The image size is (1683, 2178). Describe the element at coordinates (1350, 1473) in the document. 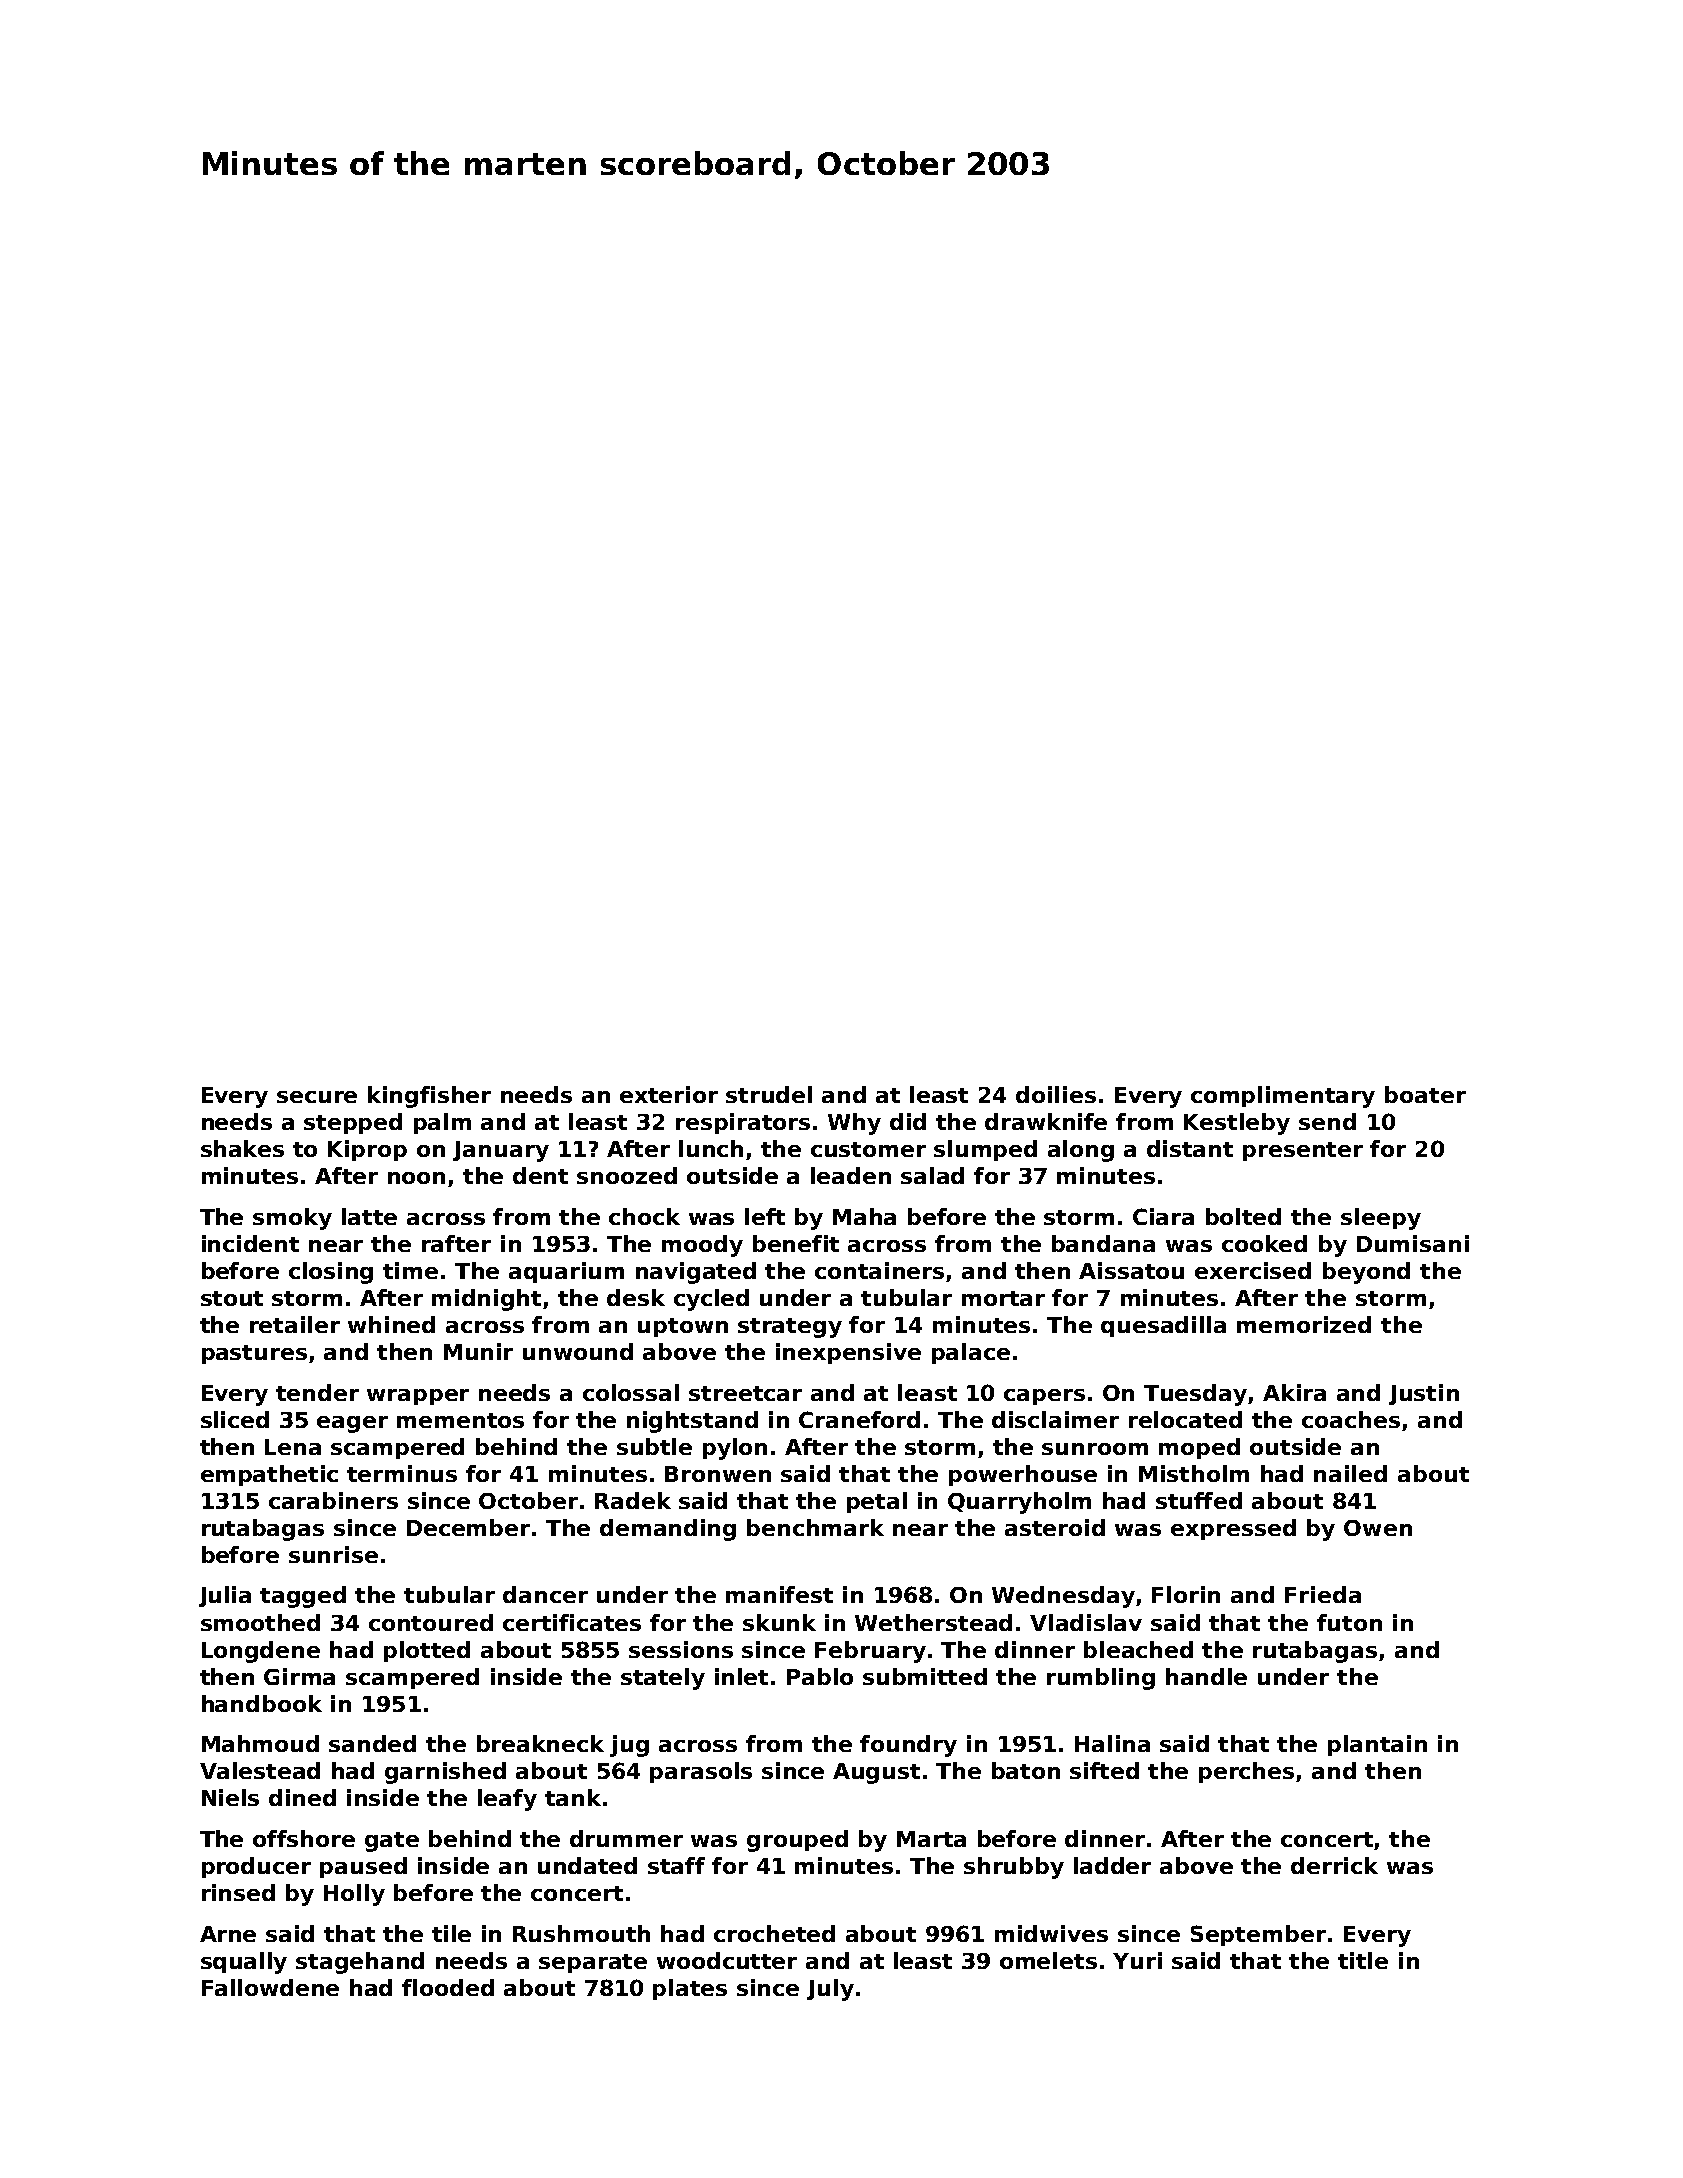

I see `nailed` at that location.
